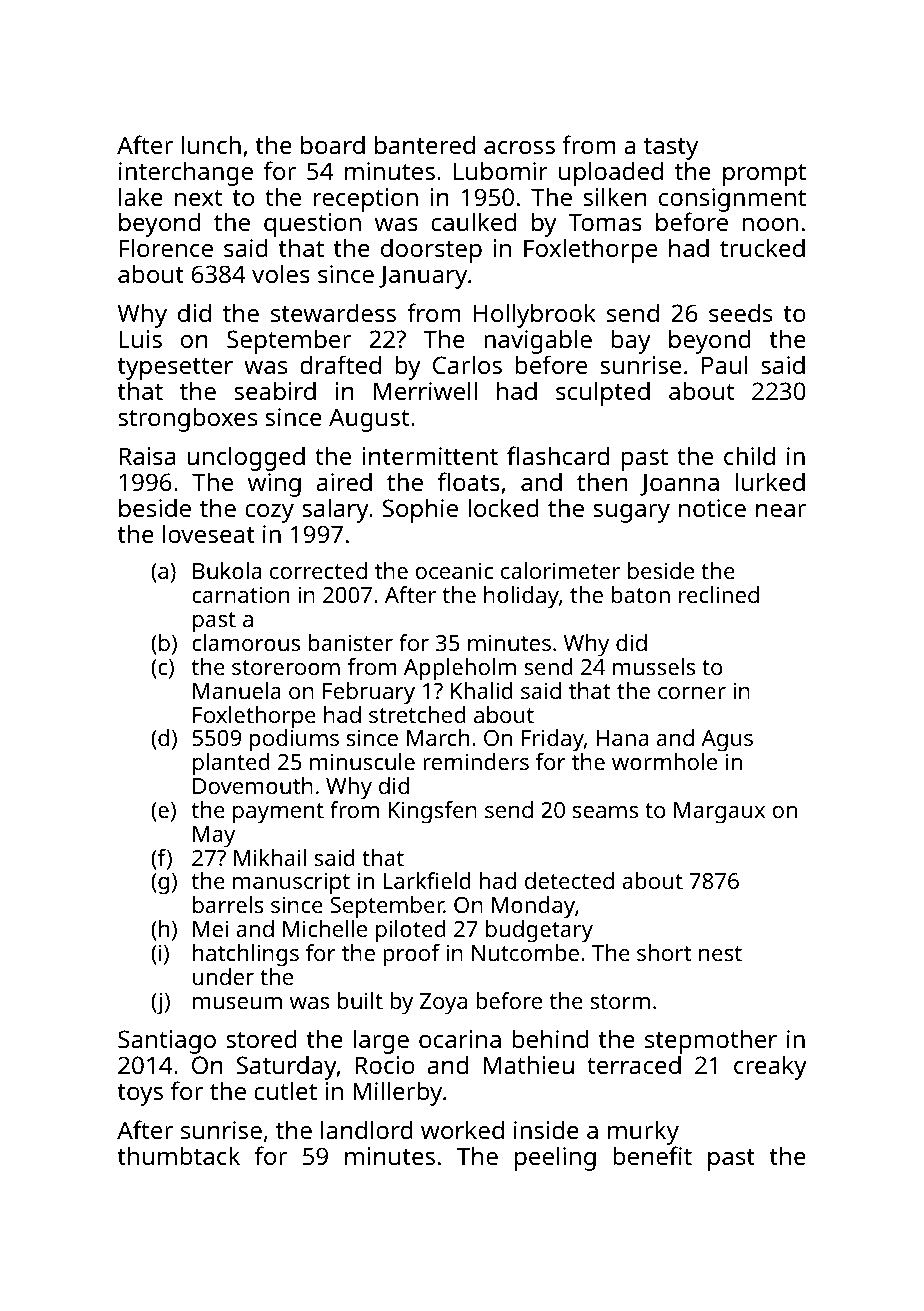 Image resolution: width=924 pixels, height=1311 pixels. Describe the element at coordinates (519, 147) in the screenshot. I see `across` at that location.
